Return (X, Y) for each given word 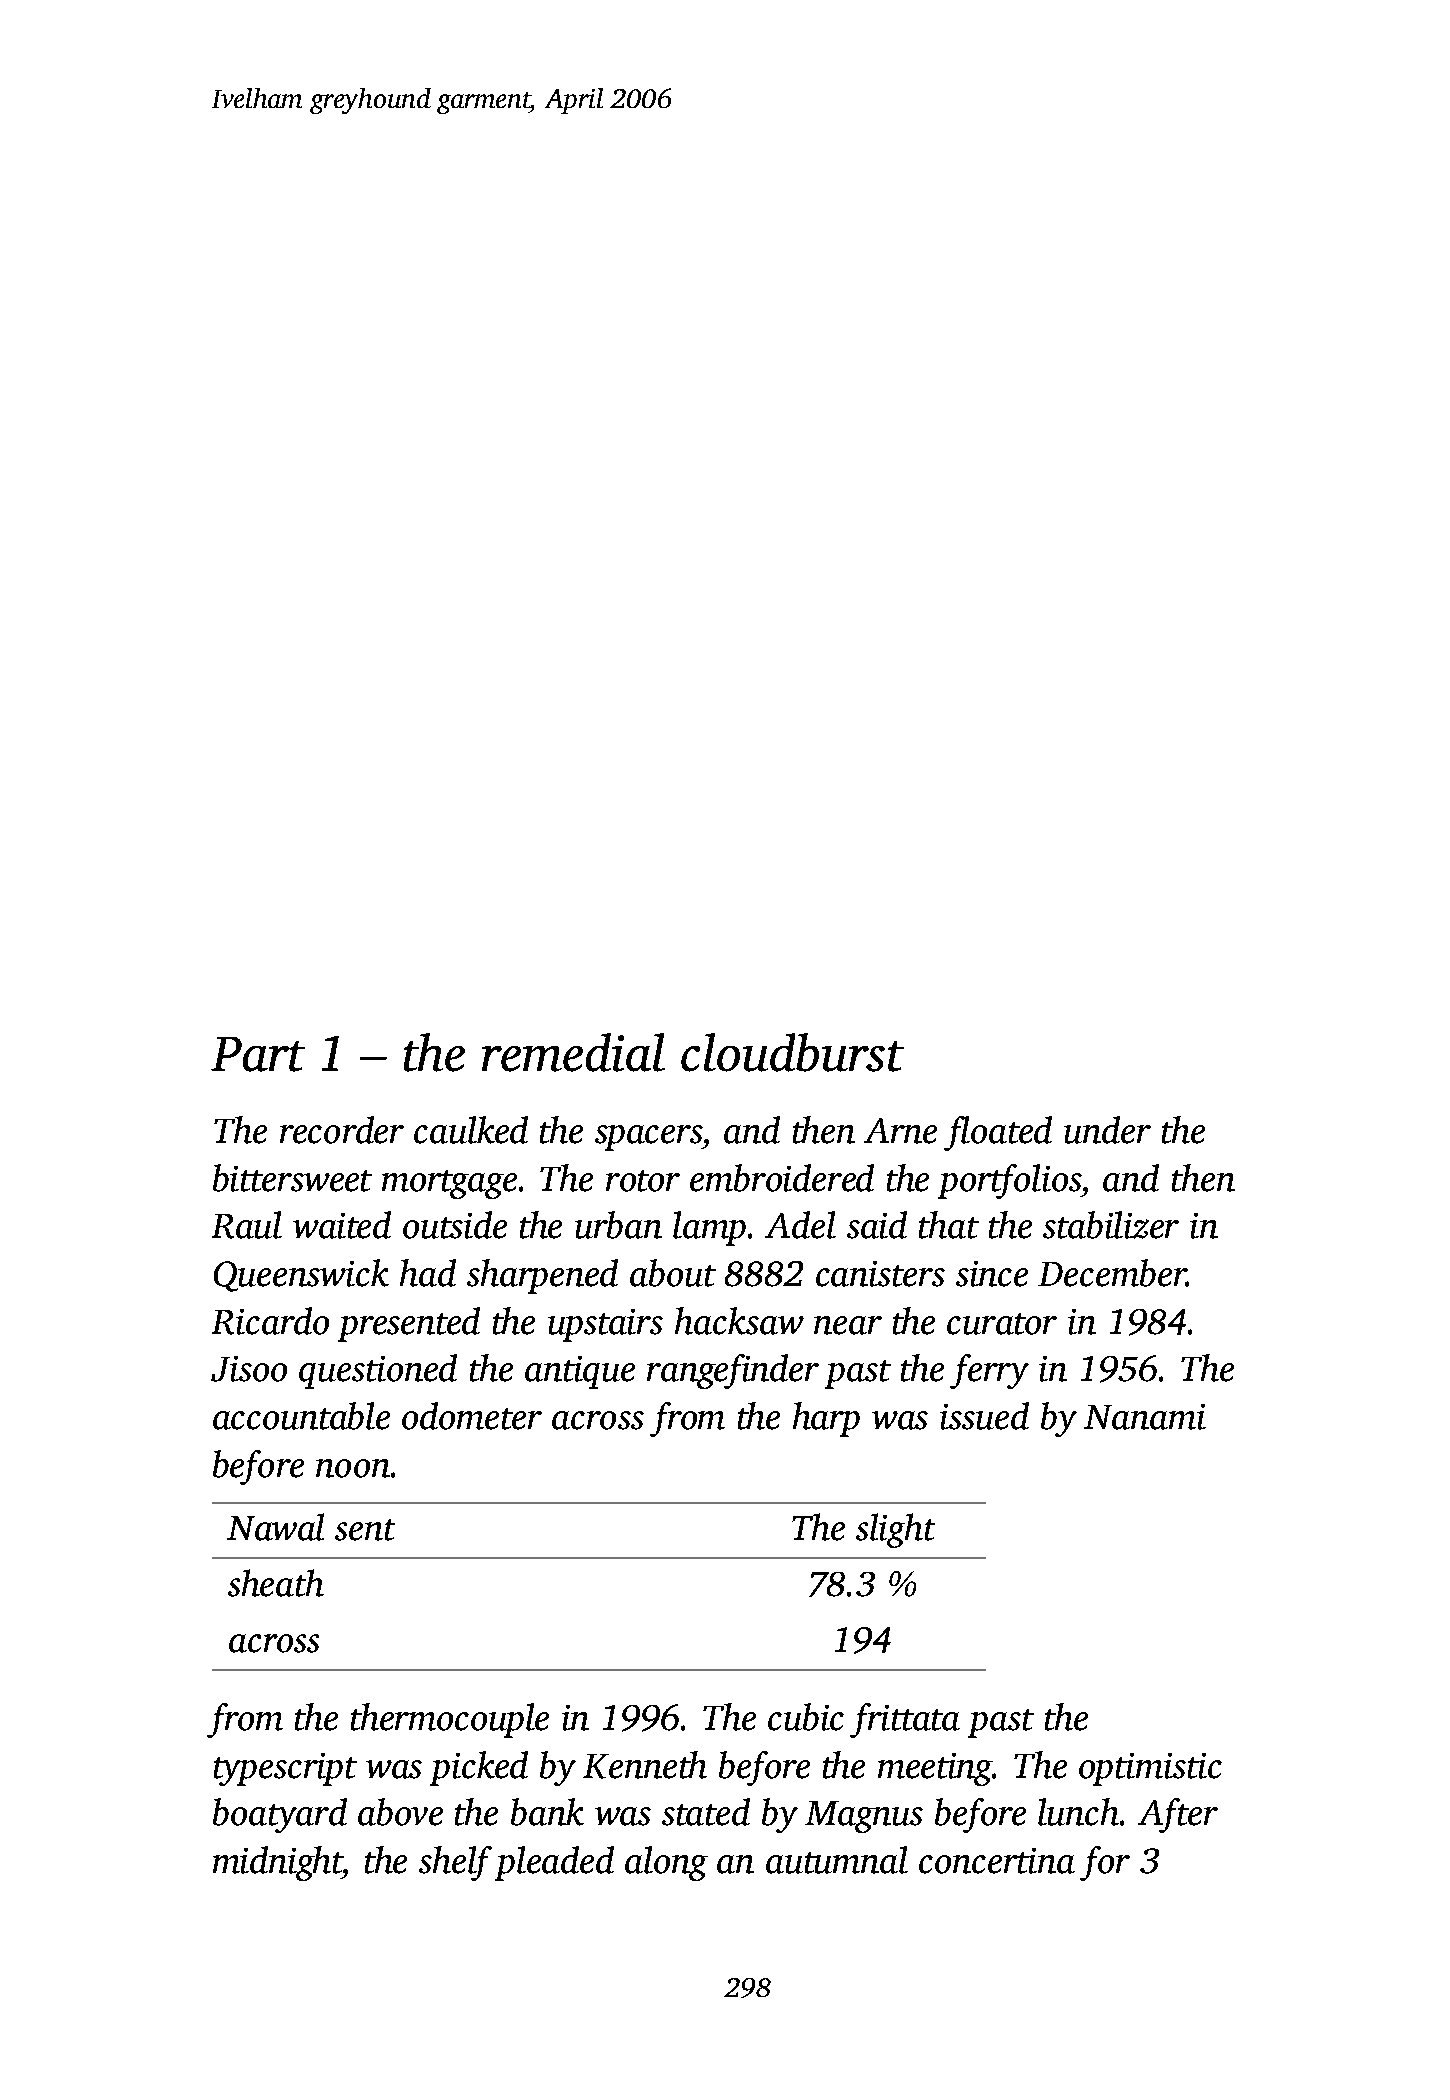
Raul (247, 1225)
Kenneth (645, 1765)
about (673, 1273)
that (949, 1225)
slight (895, 1530)
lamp (709, 1228)
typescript (285, 1769)
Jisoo (249, 1369)
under (1107, 1130)
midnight (278, 1863)
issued (984, 1416)
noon (353, 1468)
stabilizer (1111, 1225)
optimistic (1150, 1769)
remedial (573, 1052)
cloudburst (792, 1052)
